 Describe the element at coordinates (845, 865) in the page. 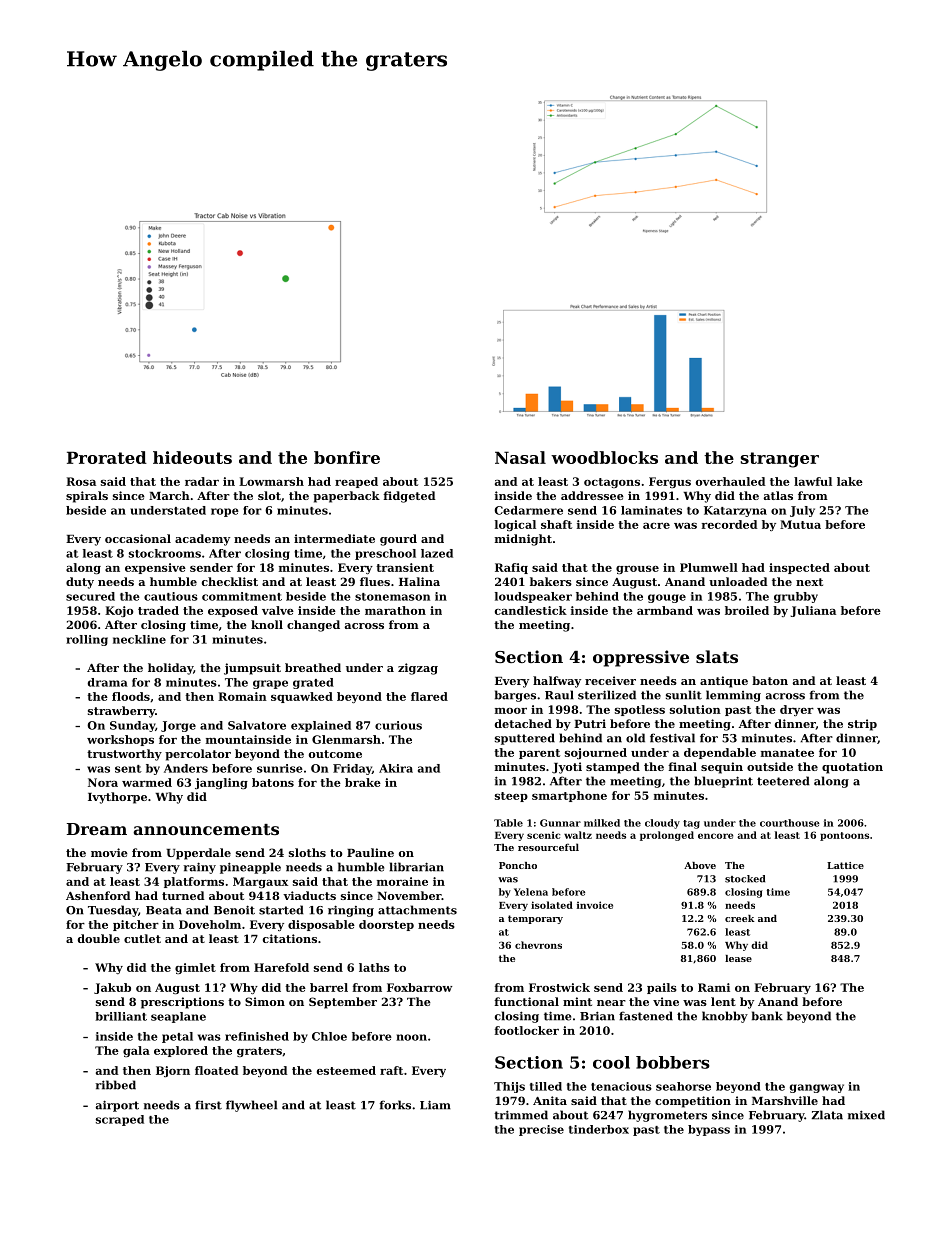

I see `Lattice` at that location.
